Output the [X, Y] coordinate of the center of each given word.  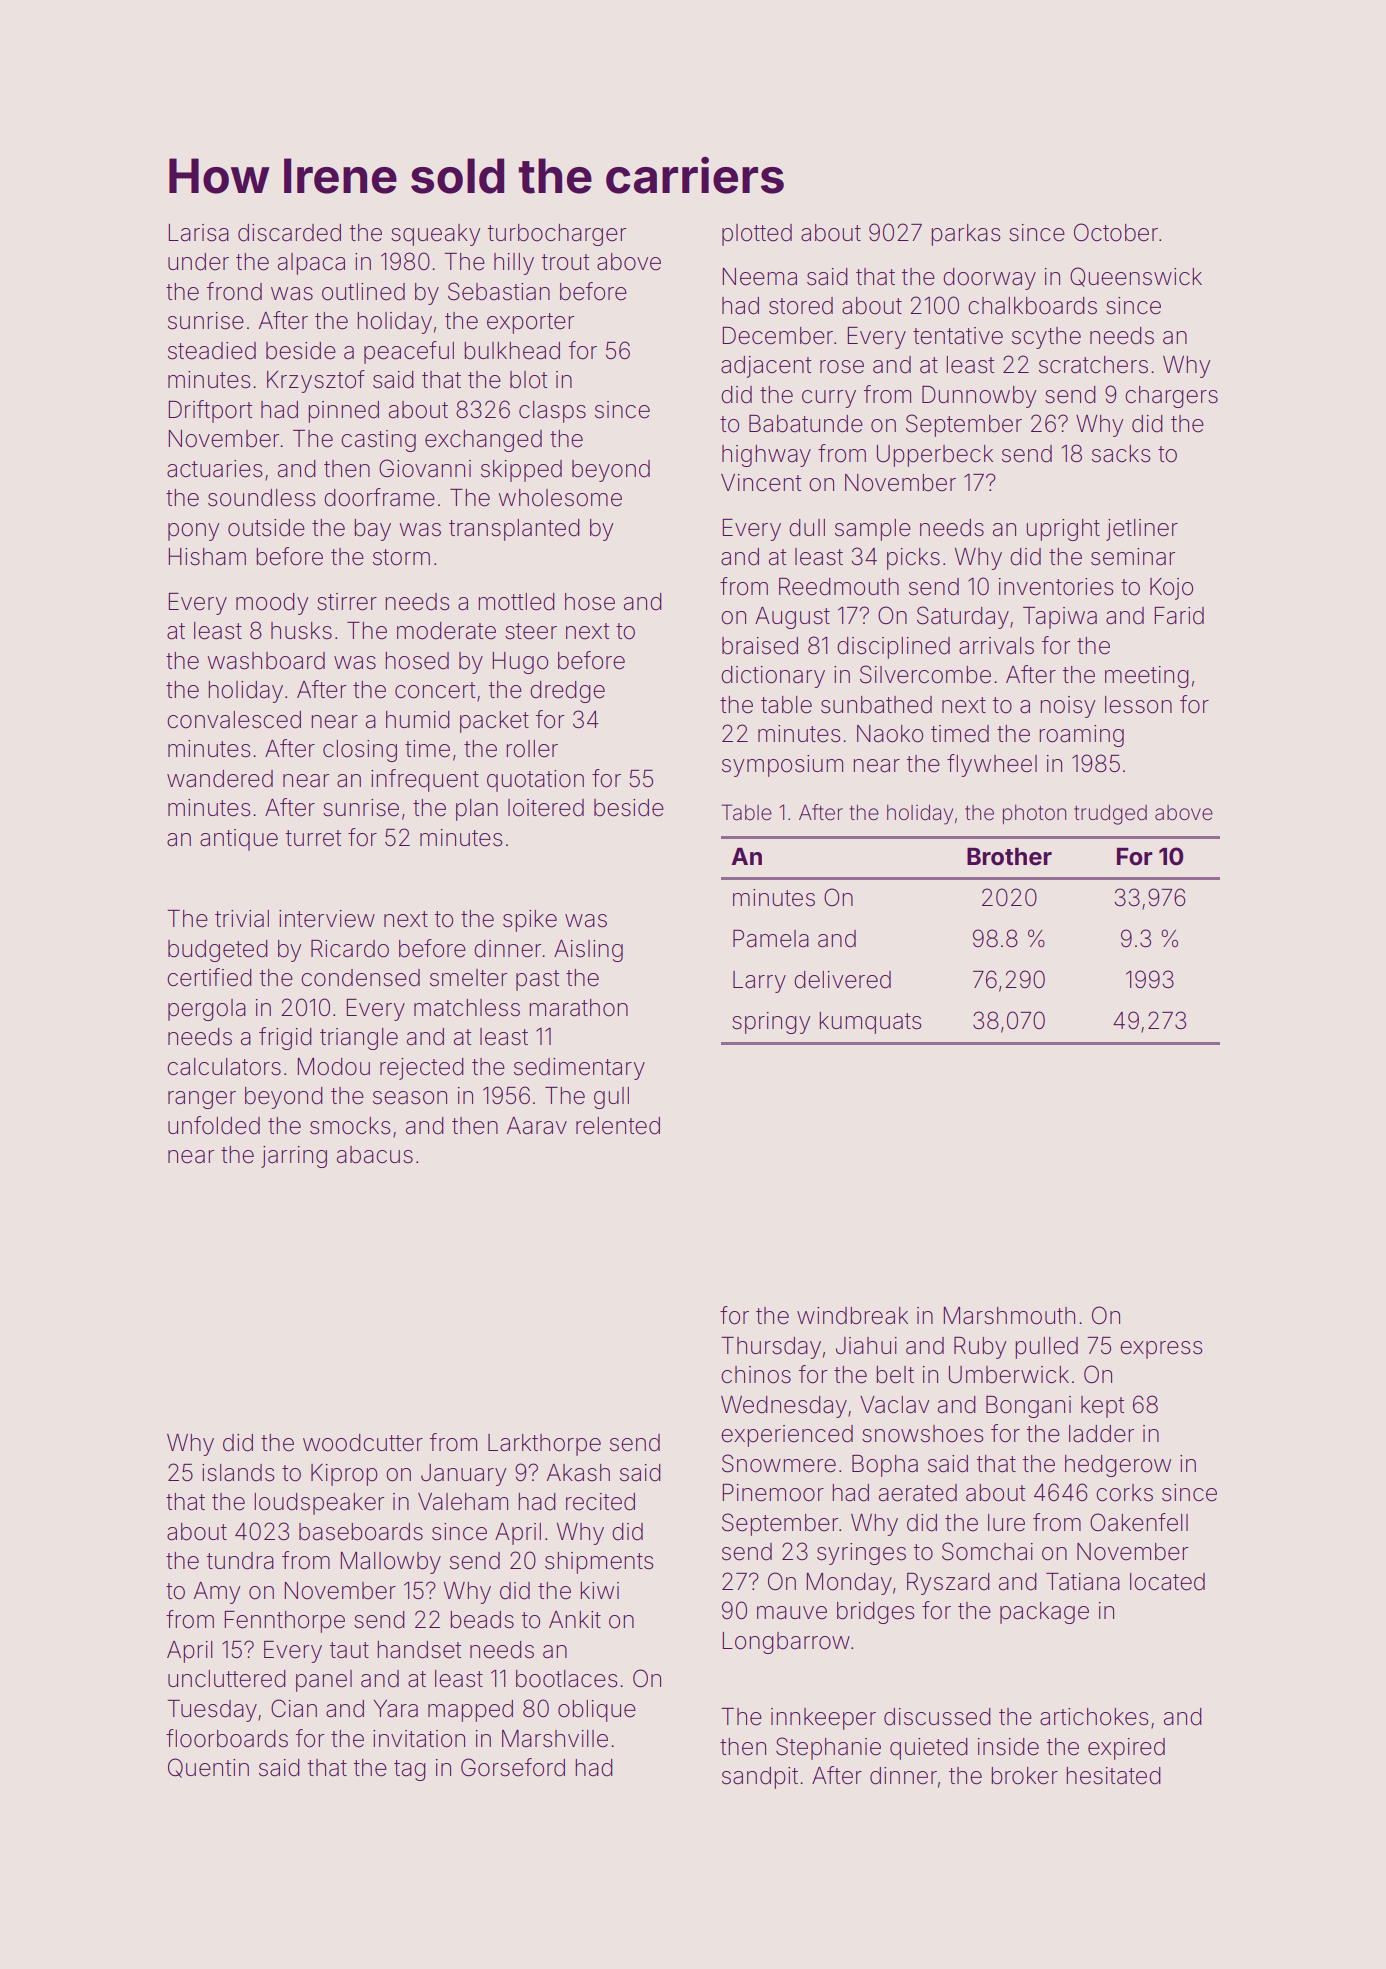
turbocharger [557, 235]
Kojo [1171, 589]
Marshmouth [1009, 1316]
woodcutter [363, 1443]
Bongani [1028, 1407]
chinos [756, 1375]
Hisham [207, 557]
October [1116, 232]
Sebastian [499, 291]
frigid [285, 1038]
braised [760, 646]
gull [611, 1098]
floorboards [227, 1738]
